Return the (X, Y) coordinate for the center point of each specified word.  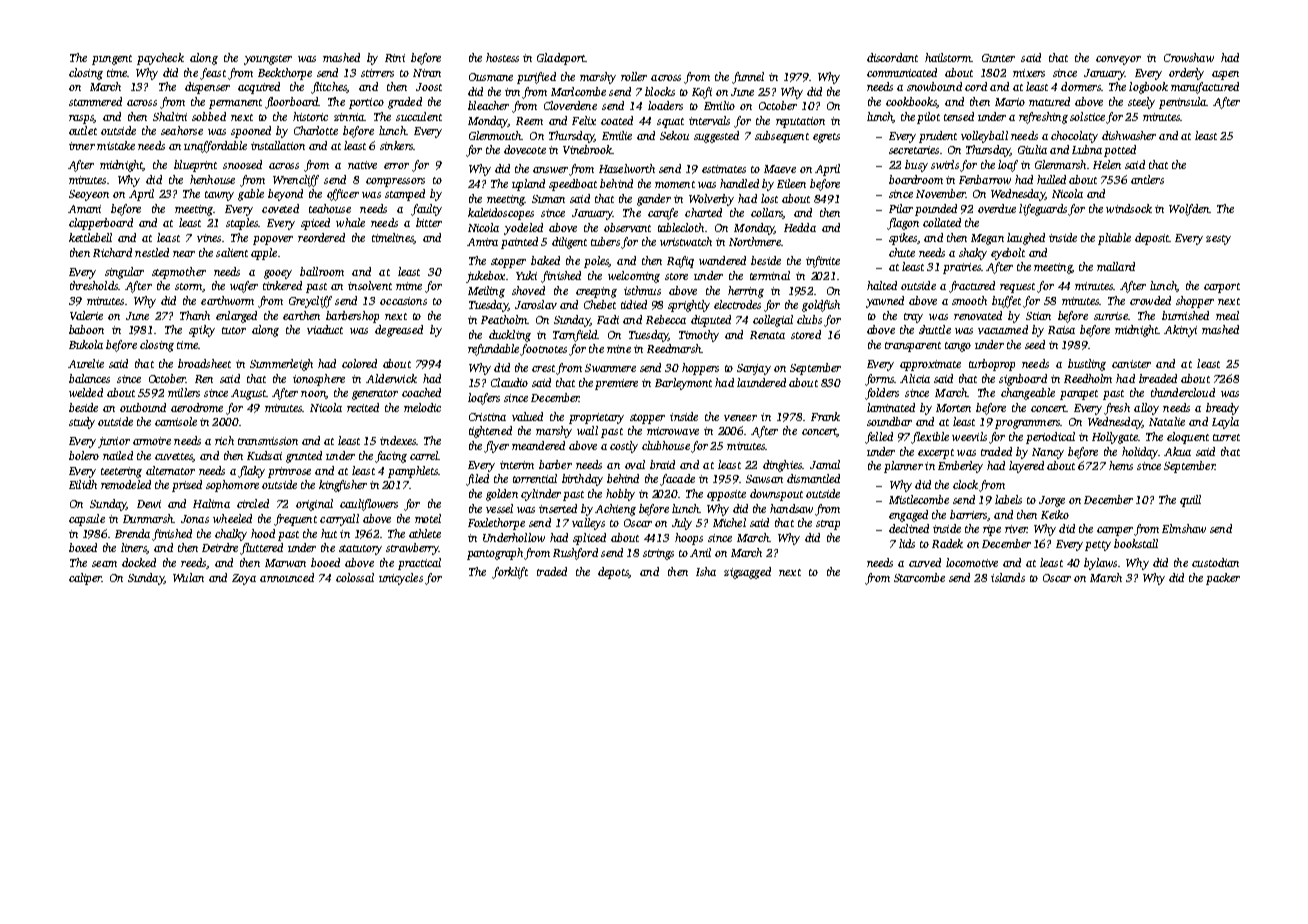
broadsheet (204, 363)
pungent (112, 60)
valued (527, 416)
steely (1141, 103)
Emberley (960, 467)
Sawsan (764, 479)
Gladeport (561, 59)
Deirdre (220, 547)
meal (1227, 315)
